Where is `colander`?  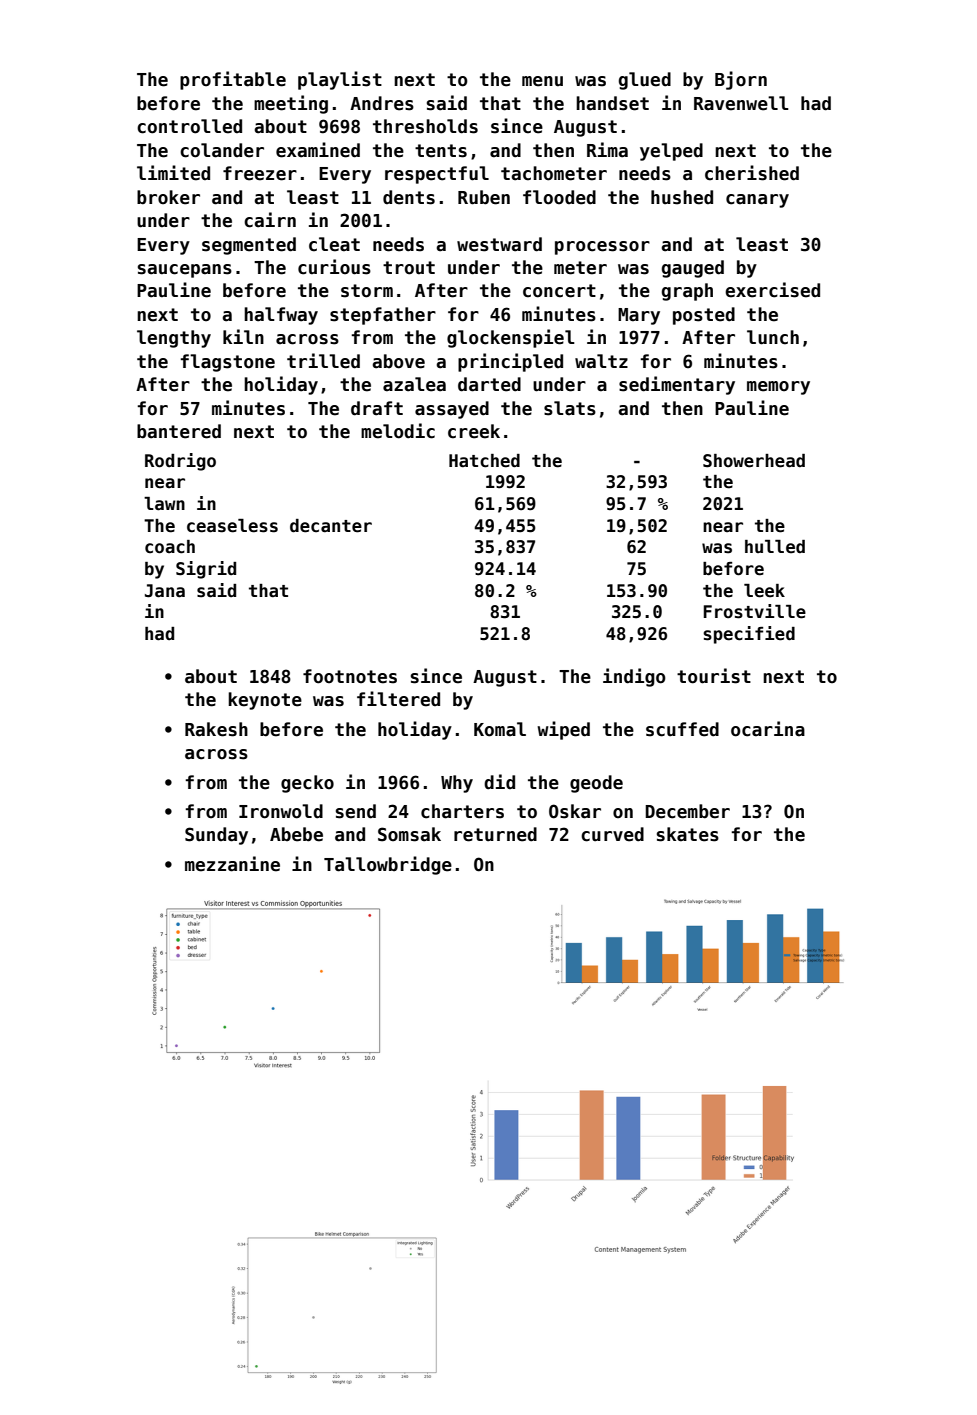 colander is located at coordinates (222, 150).
